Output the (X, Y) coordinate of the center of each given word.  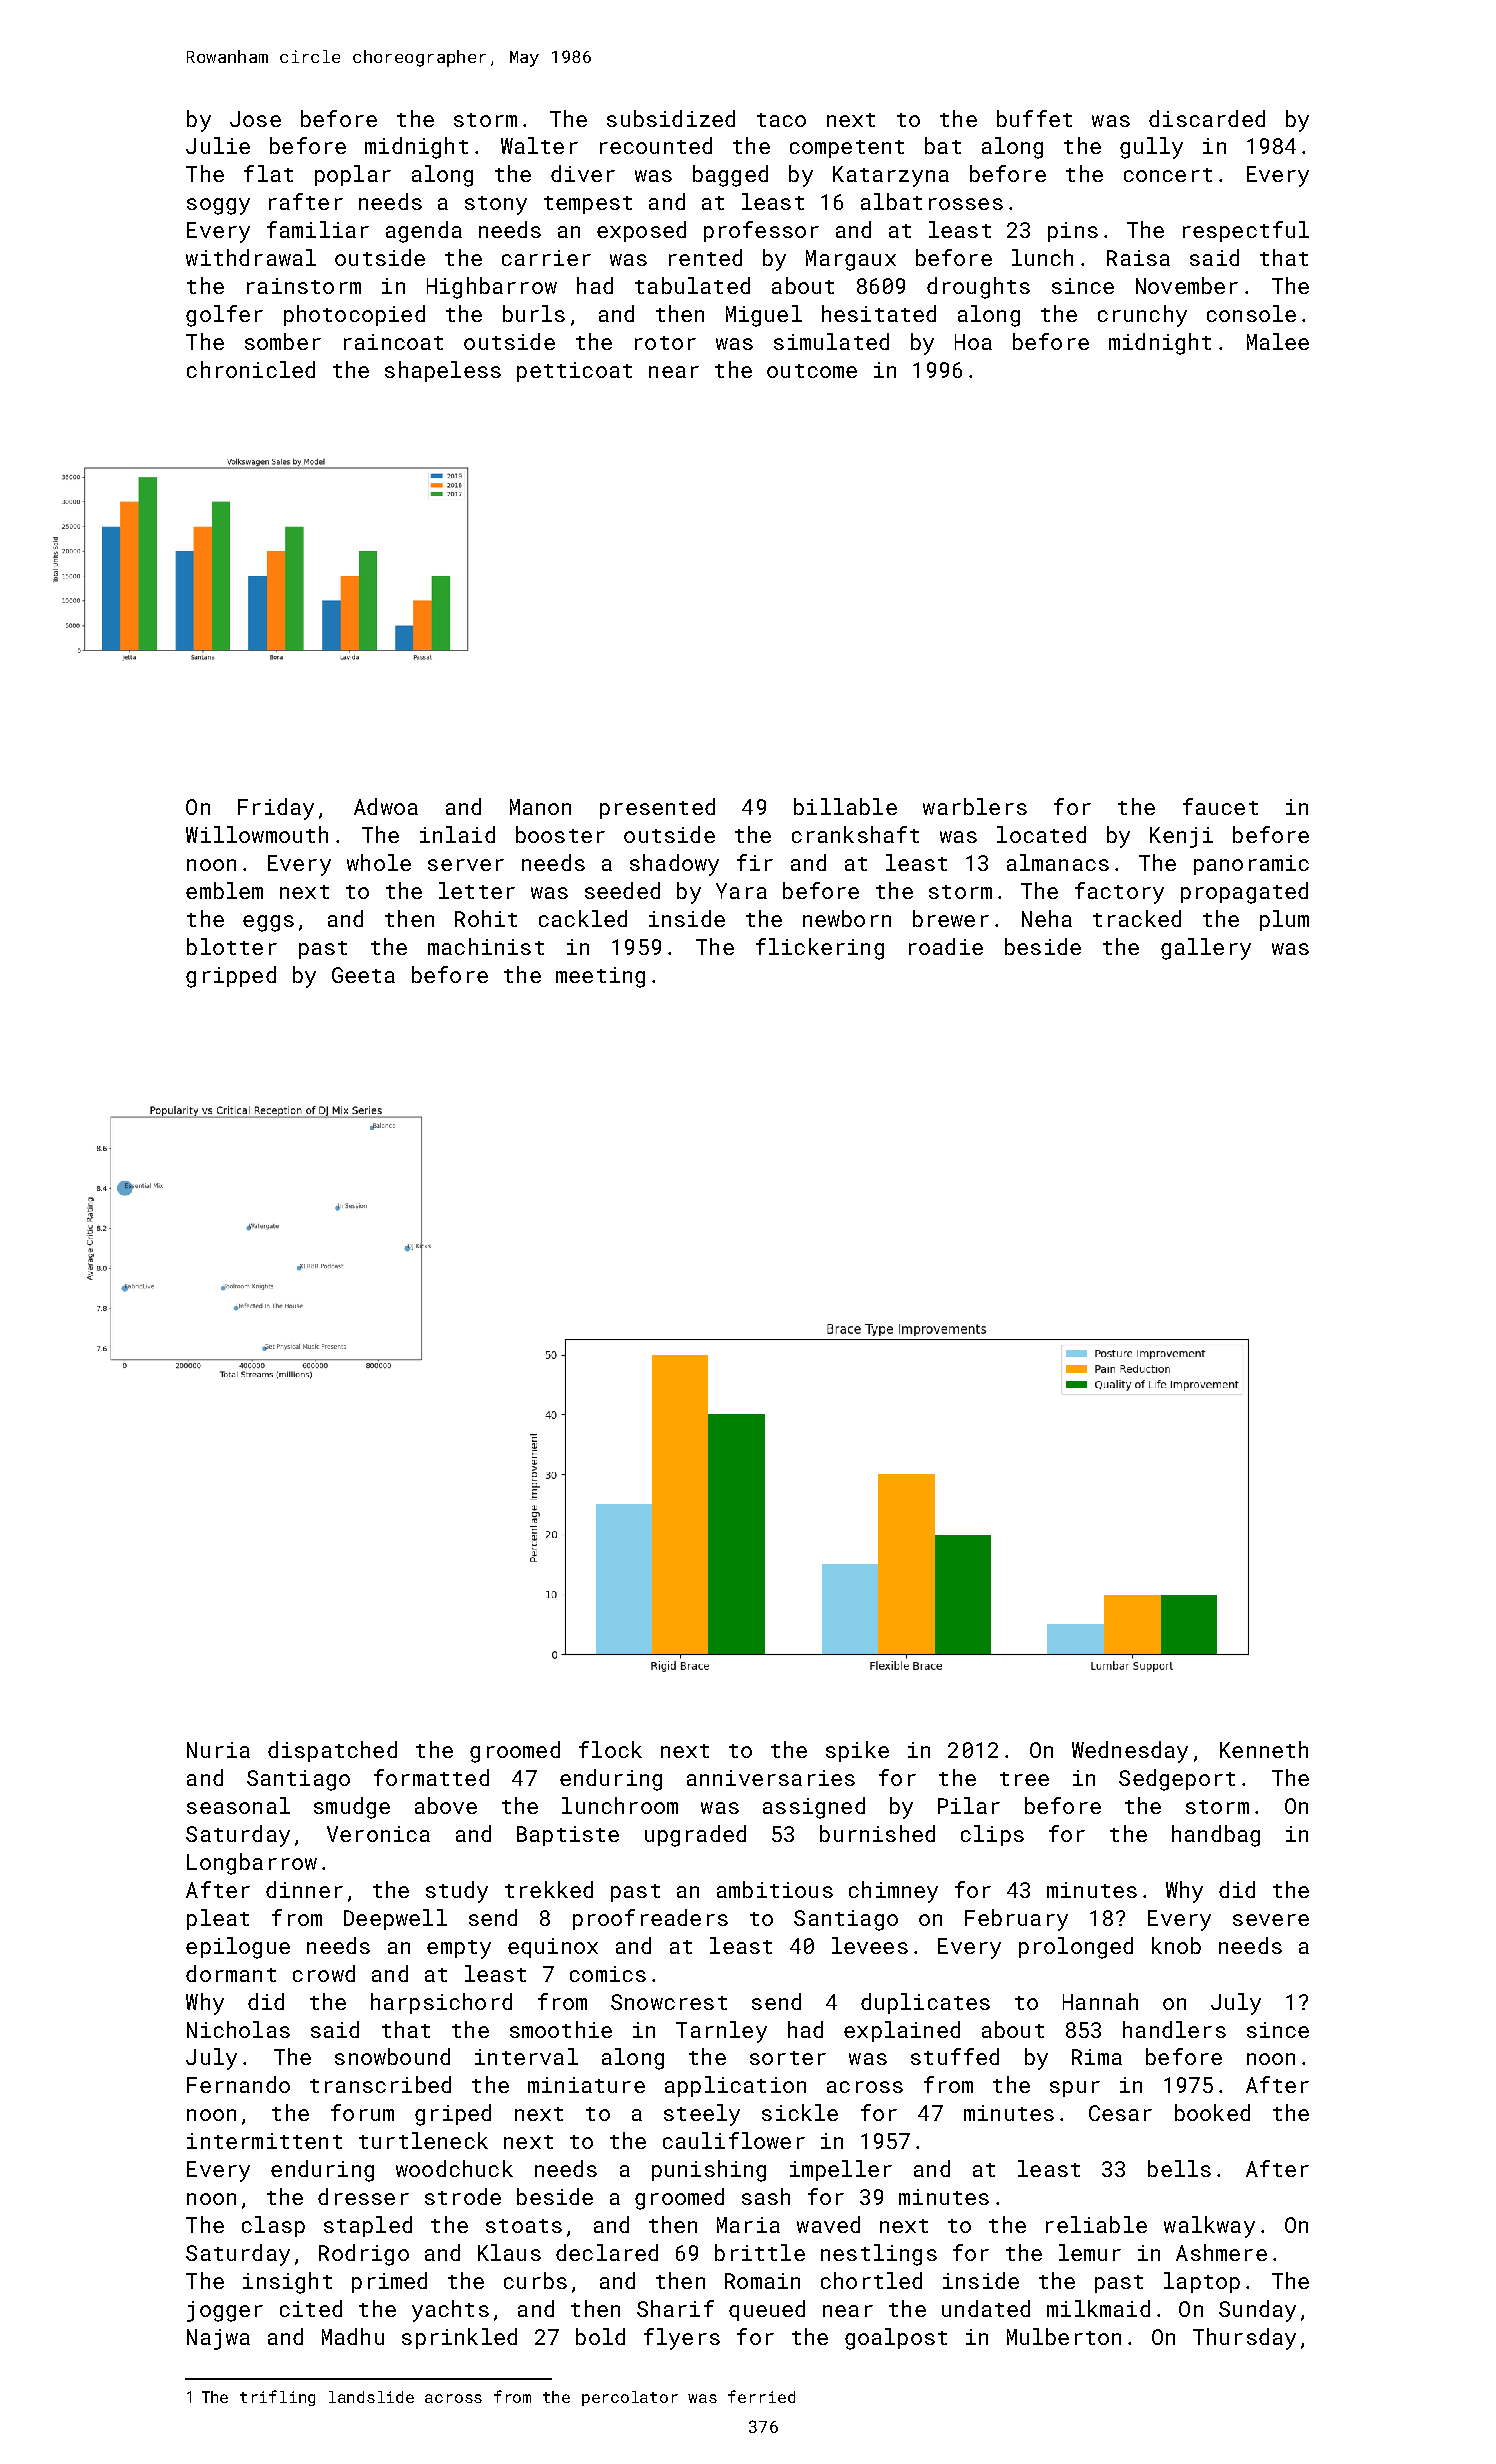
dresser (363, 2196)
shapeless (443, 371)
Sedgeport (1177, 1780)
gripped (231, 977)
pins (1073, 232)
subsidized (671, 118)
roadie (946, 946)
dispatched (332, 1751)
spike (857, 1751)
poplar (353, 175)
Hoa (973, 342)
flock (610, 1749)
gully (1151, 148)
